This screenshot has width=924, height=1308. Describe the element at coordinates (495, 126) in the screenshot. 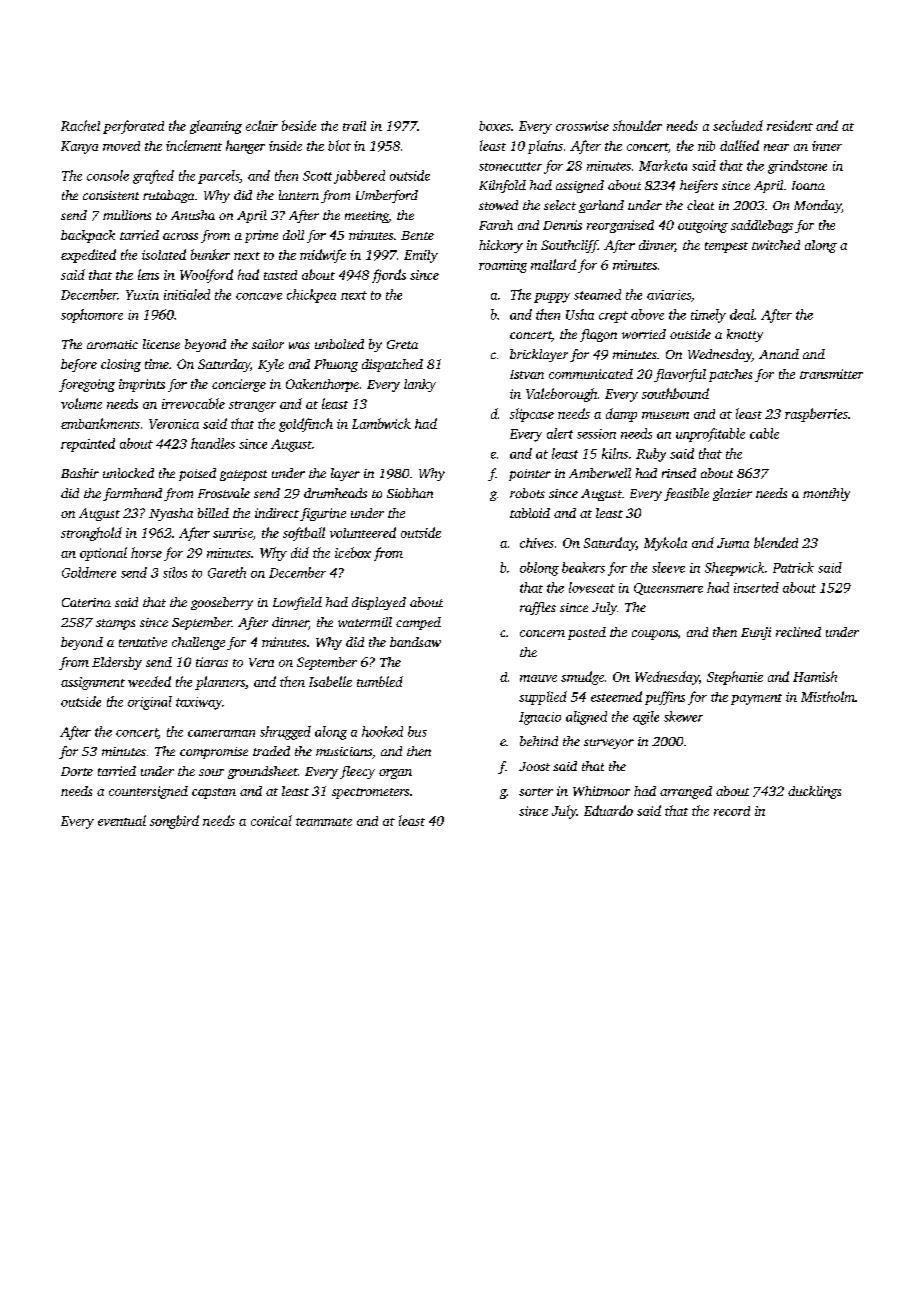

I see `boxes` at that location.
